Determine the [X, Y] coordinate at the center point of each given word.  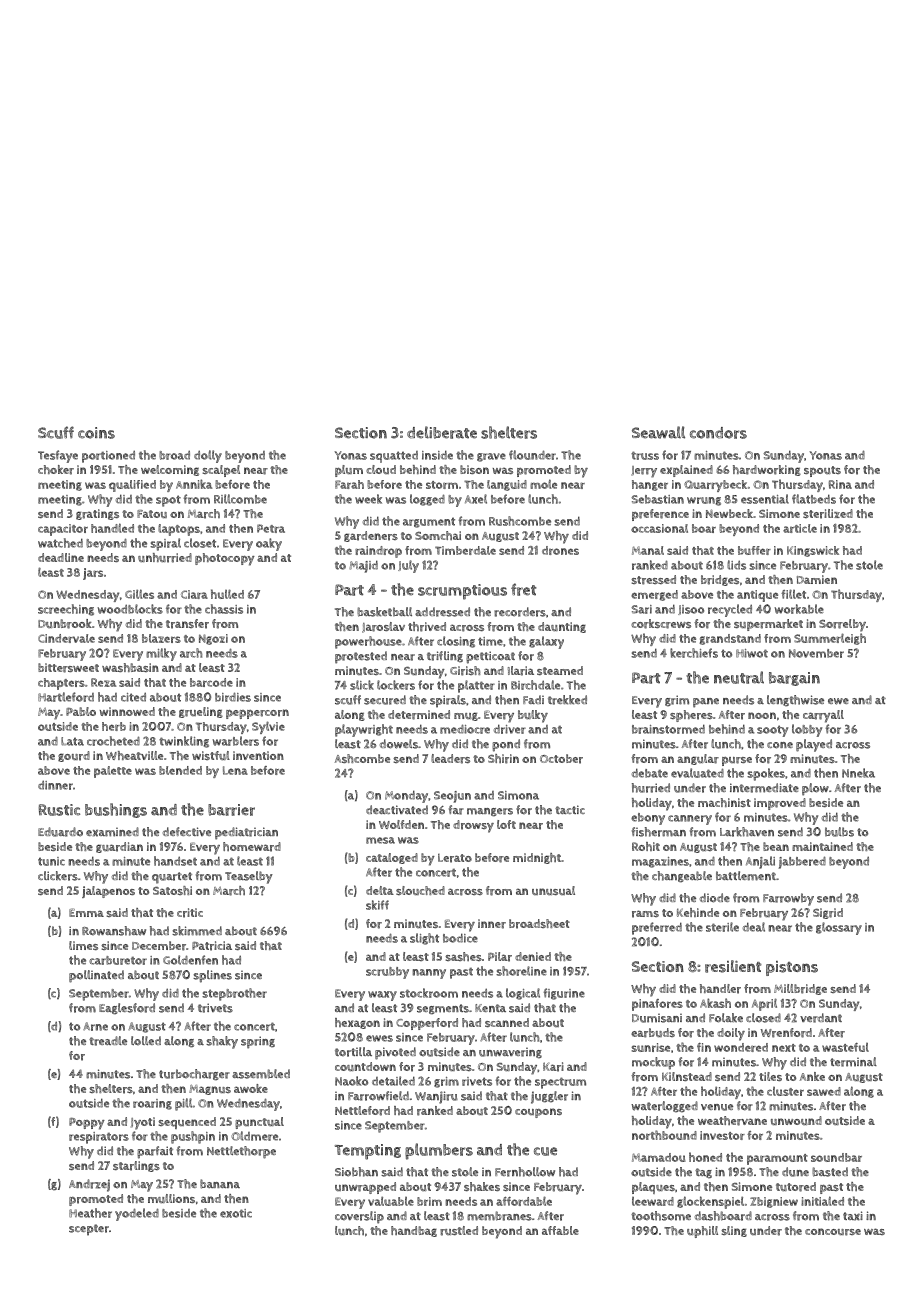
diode [715, 898]
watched [60, 543]
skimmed [197, 931]
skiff [377, 905]
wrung [704, 501]
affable [560, 1230]
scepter [89, 1230]
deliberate [442, 432]
